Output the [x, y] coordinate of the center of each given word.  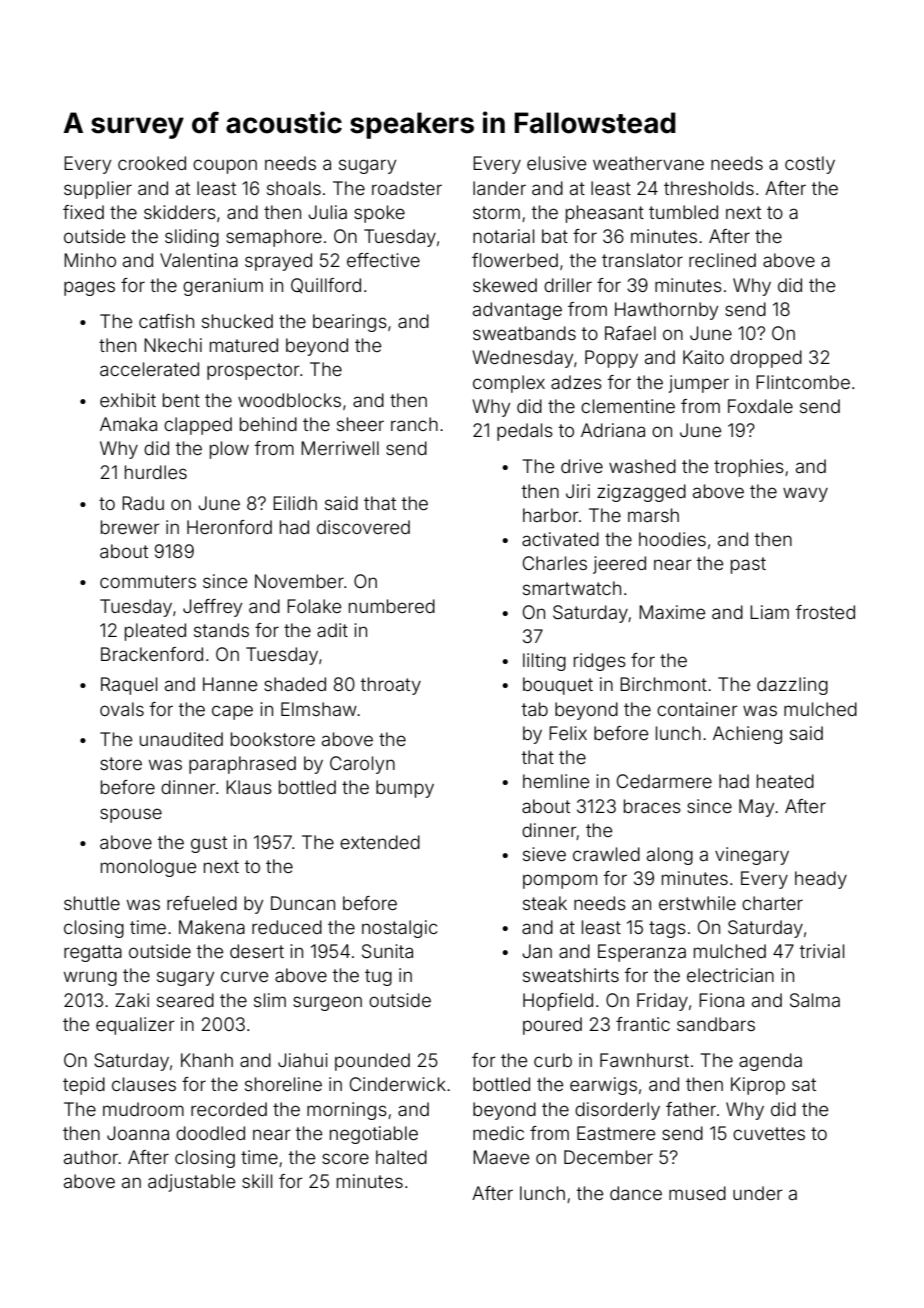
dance [636, 1193]
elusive [556, 163]
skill [257, 1181]
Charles [555, 563]
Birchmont [663, 684]
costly [810, 165]
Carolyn [362, 765]
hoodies [672, 539]
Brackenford [152, 654]
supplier [98, 190]
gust [209, 844]
